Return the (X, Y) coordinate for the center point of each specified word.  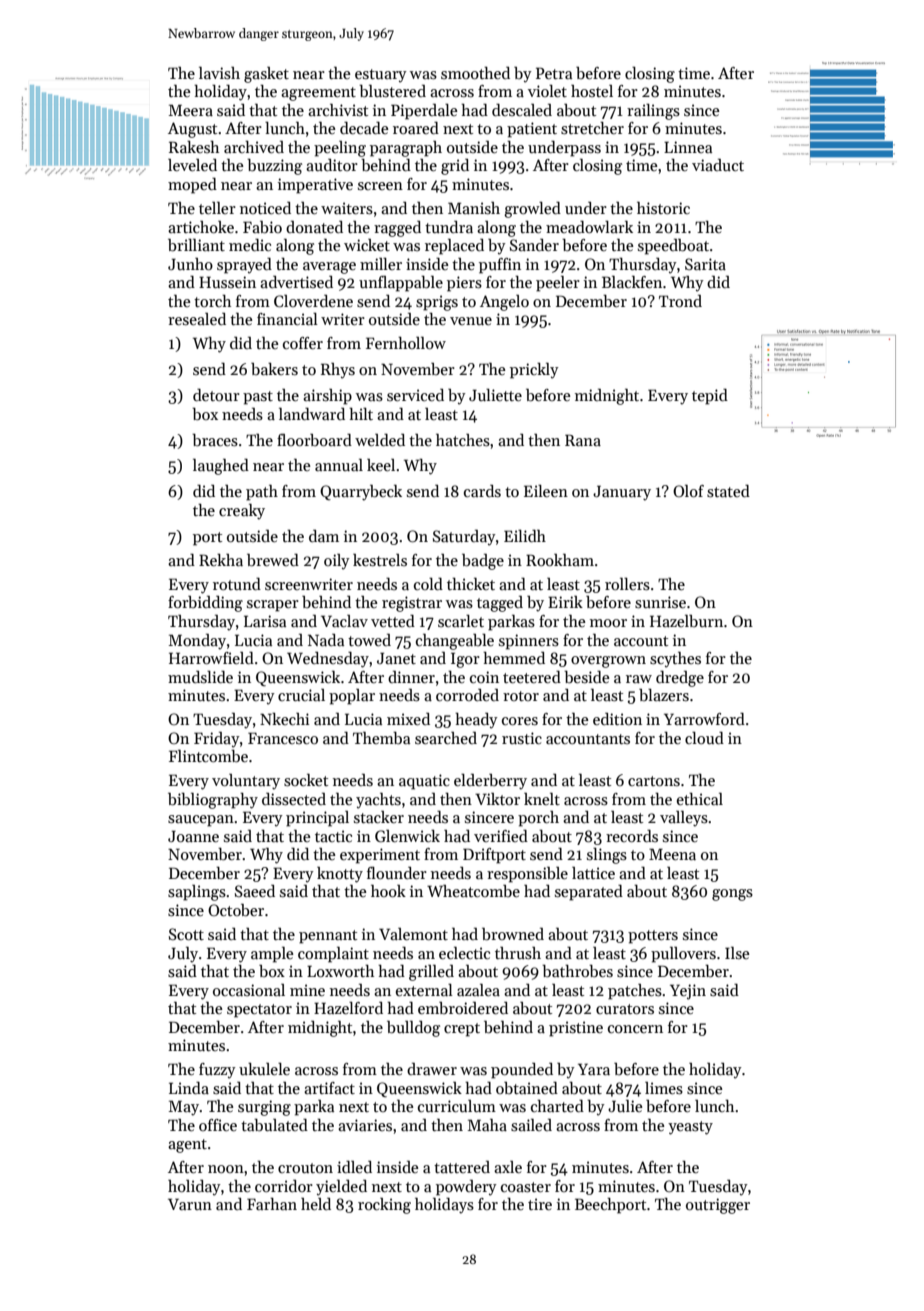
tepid (710, 397)
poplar (352, 697)
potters (653, 937)
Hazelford (348, 1007)
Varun (190, 1204)
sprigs (437, 303)
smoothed (475, 72)
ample (272, 955)
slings (607, 856)
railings (653, 112)
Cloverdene (313, 300)
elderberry (490, 781)
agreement (318, 94)
